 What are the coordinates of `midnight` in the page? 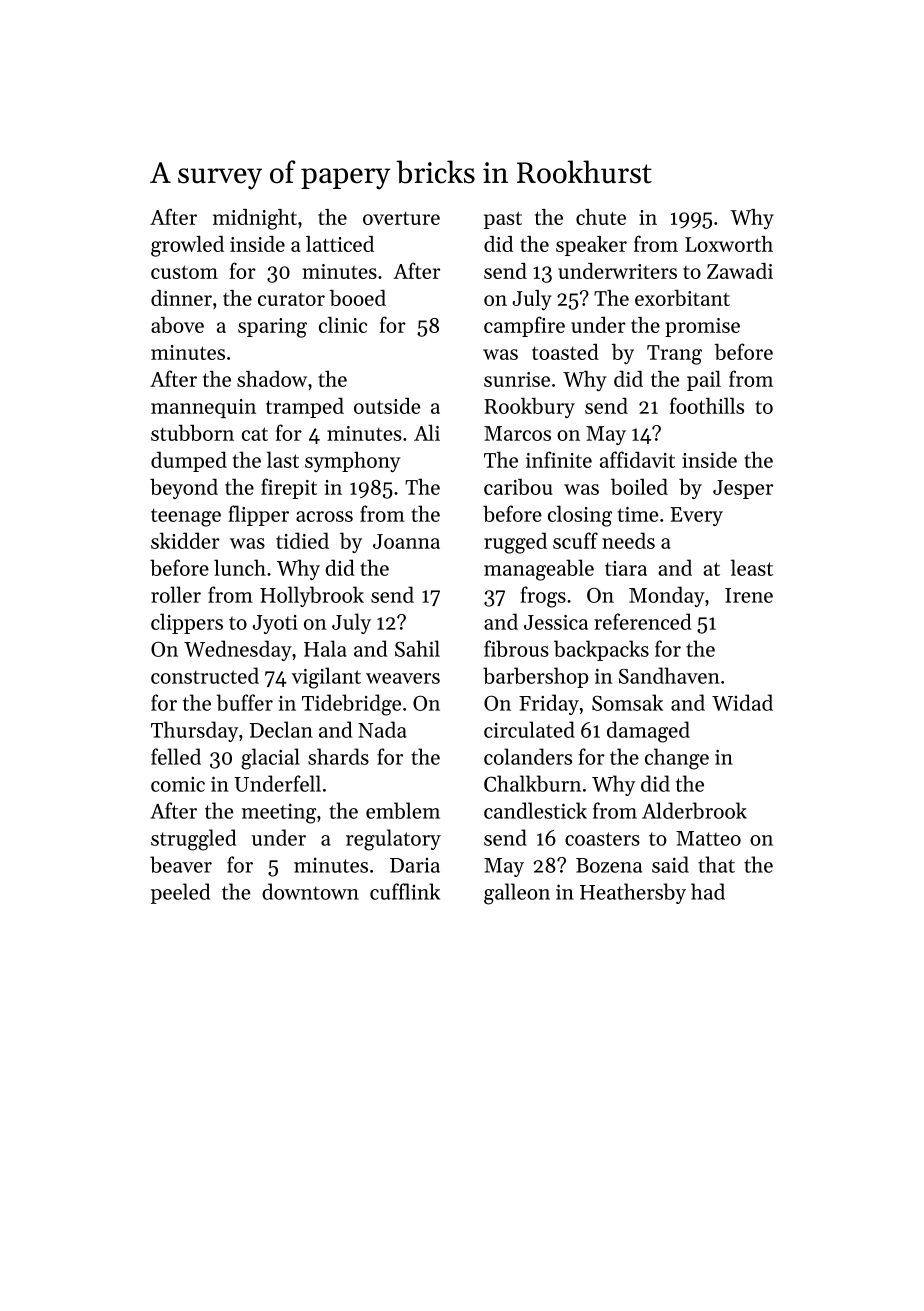 It's located at (255, 219).
